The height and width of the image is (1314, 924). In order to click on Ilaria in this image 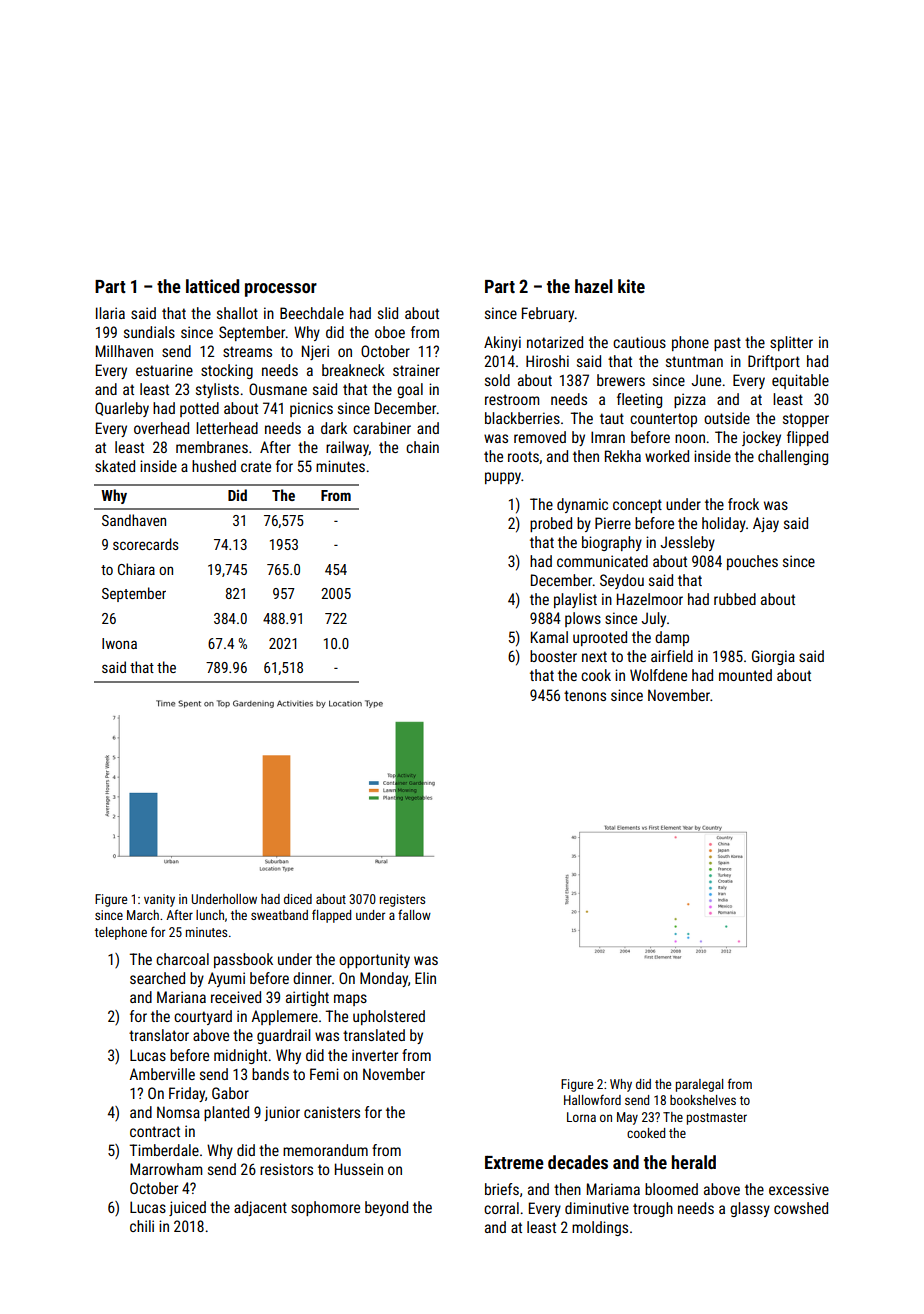, I will do `click(110, 313)`.
